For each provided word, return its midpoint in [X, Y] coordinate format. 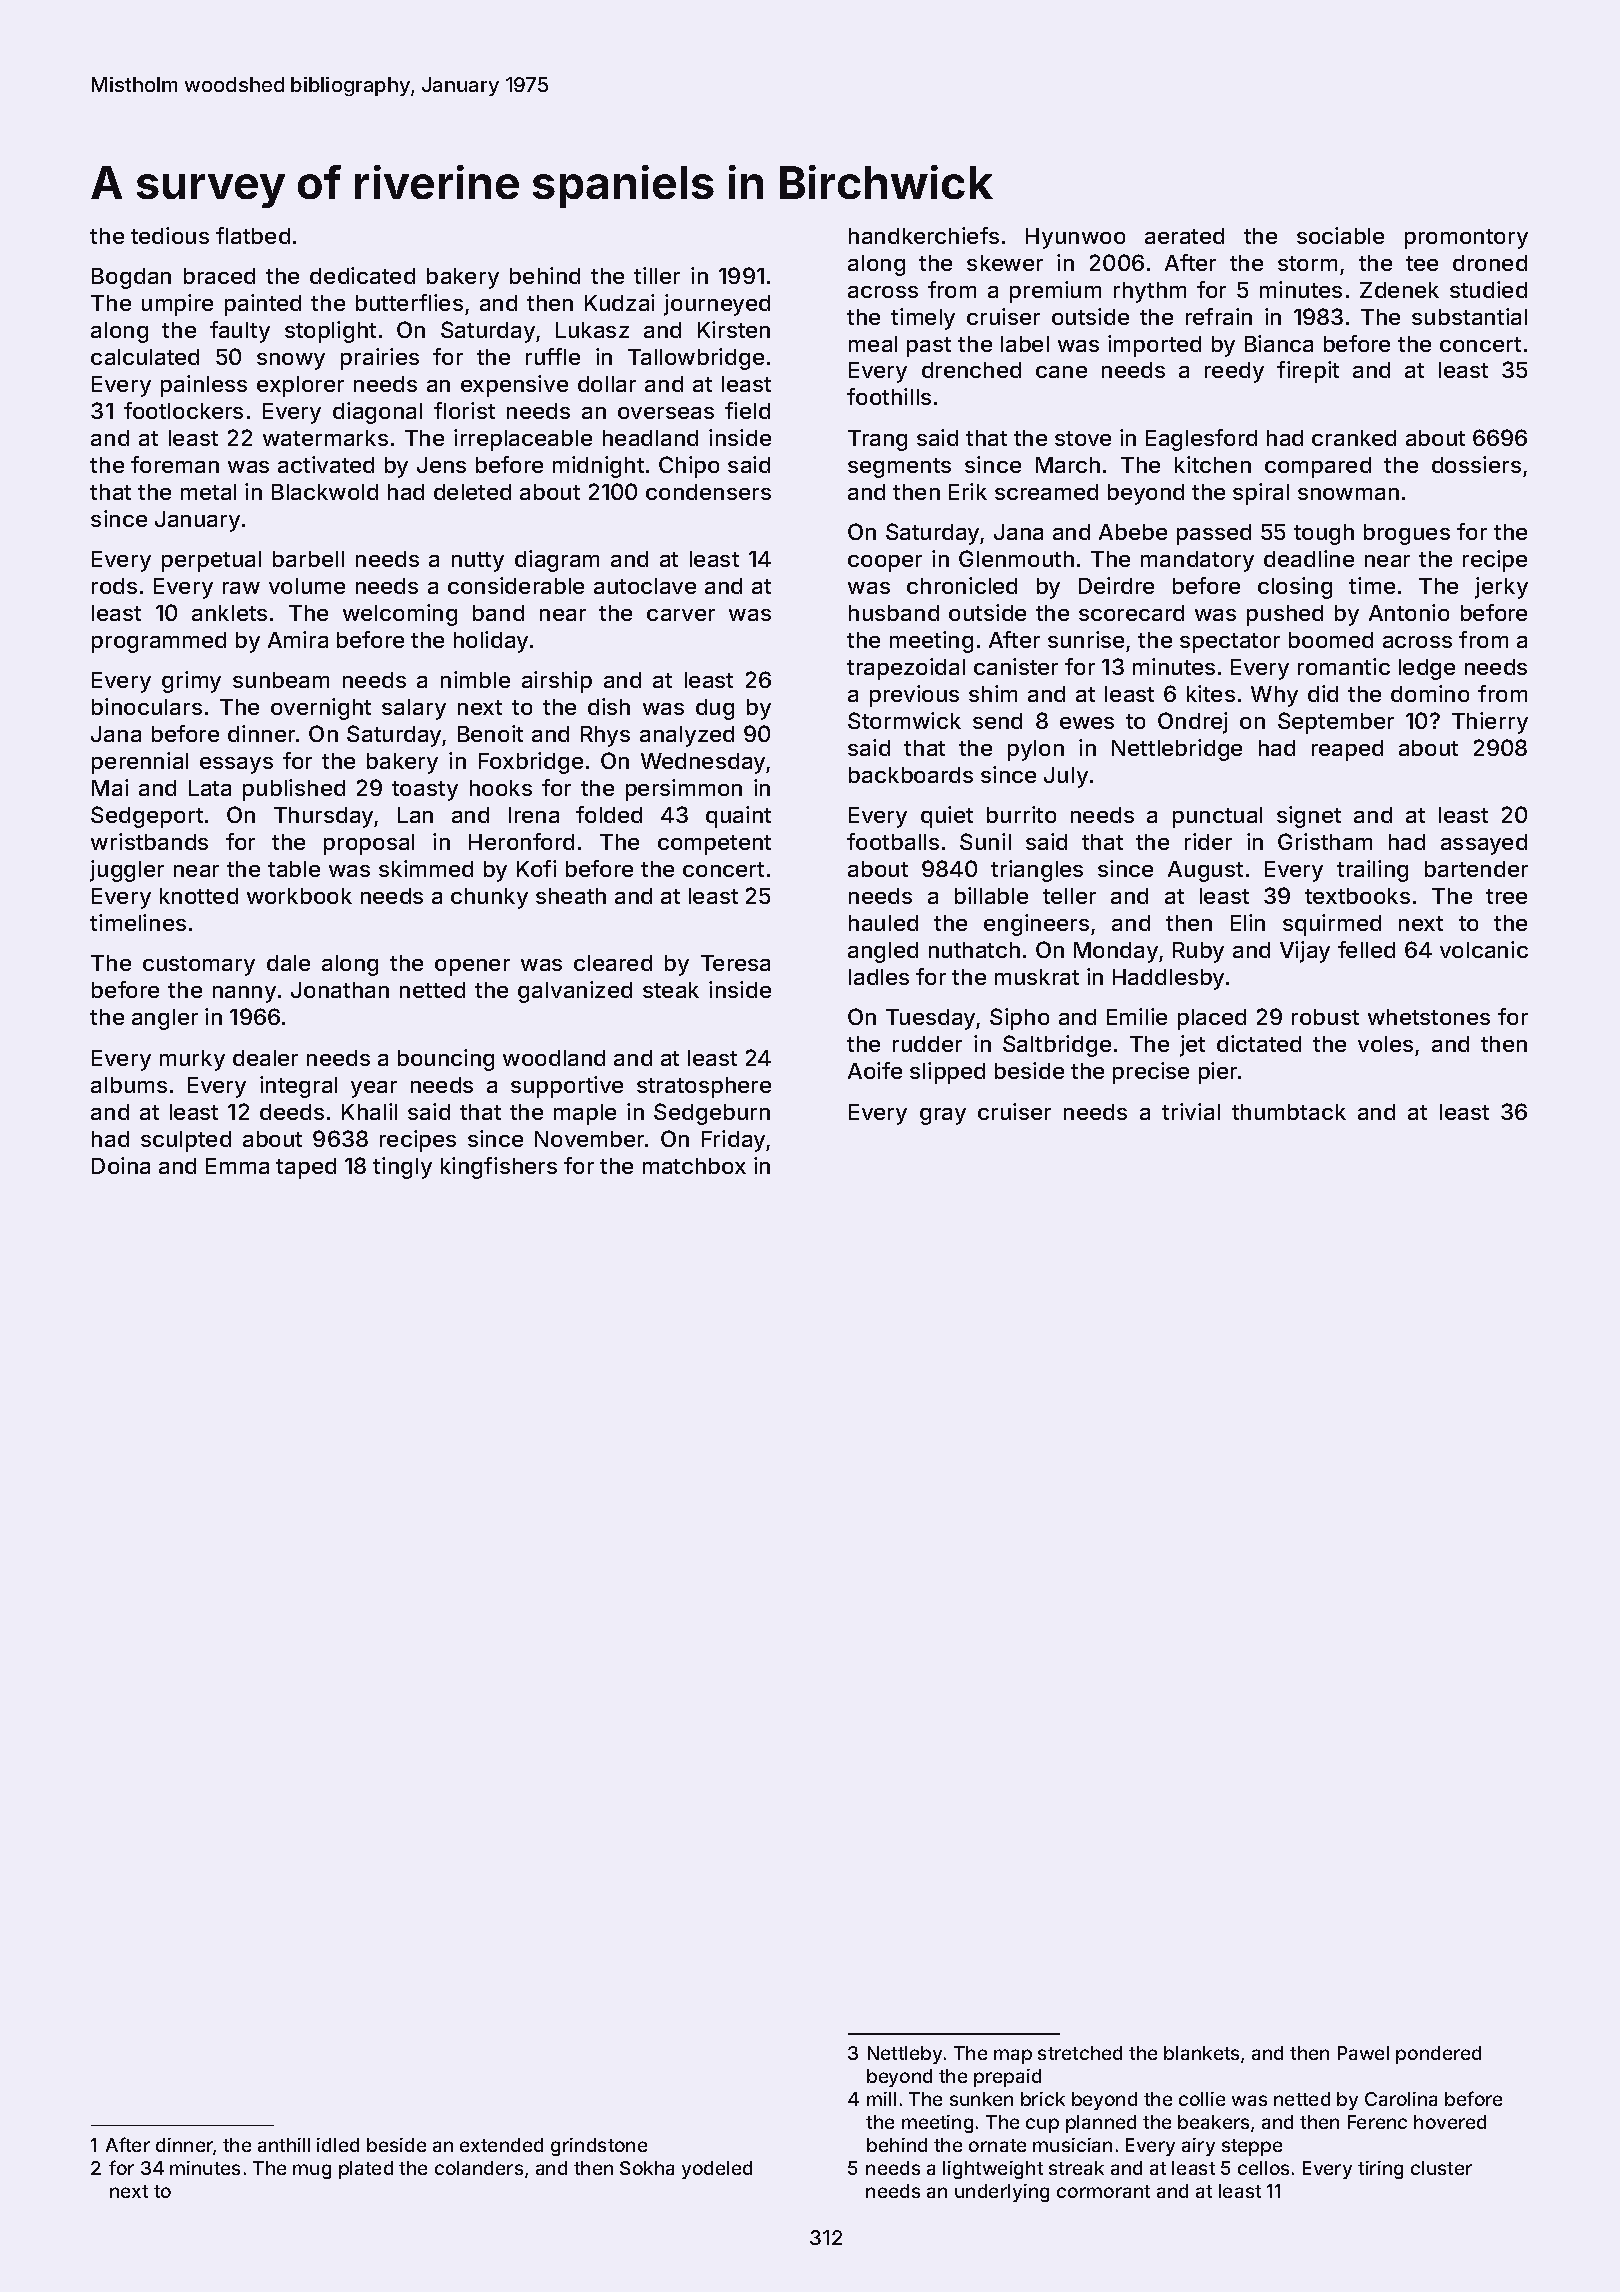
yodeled [717, 2170]
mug [312, 2171]
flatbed [253, 235]
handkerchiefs [924, 235]
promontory [1466, 239]
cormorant [1103, 2191]
